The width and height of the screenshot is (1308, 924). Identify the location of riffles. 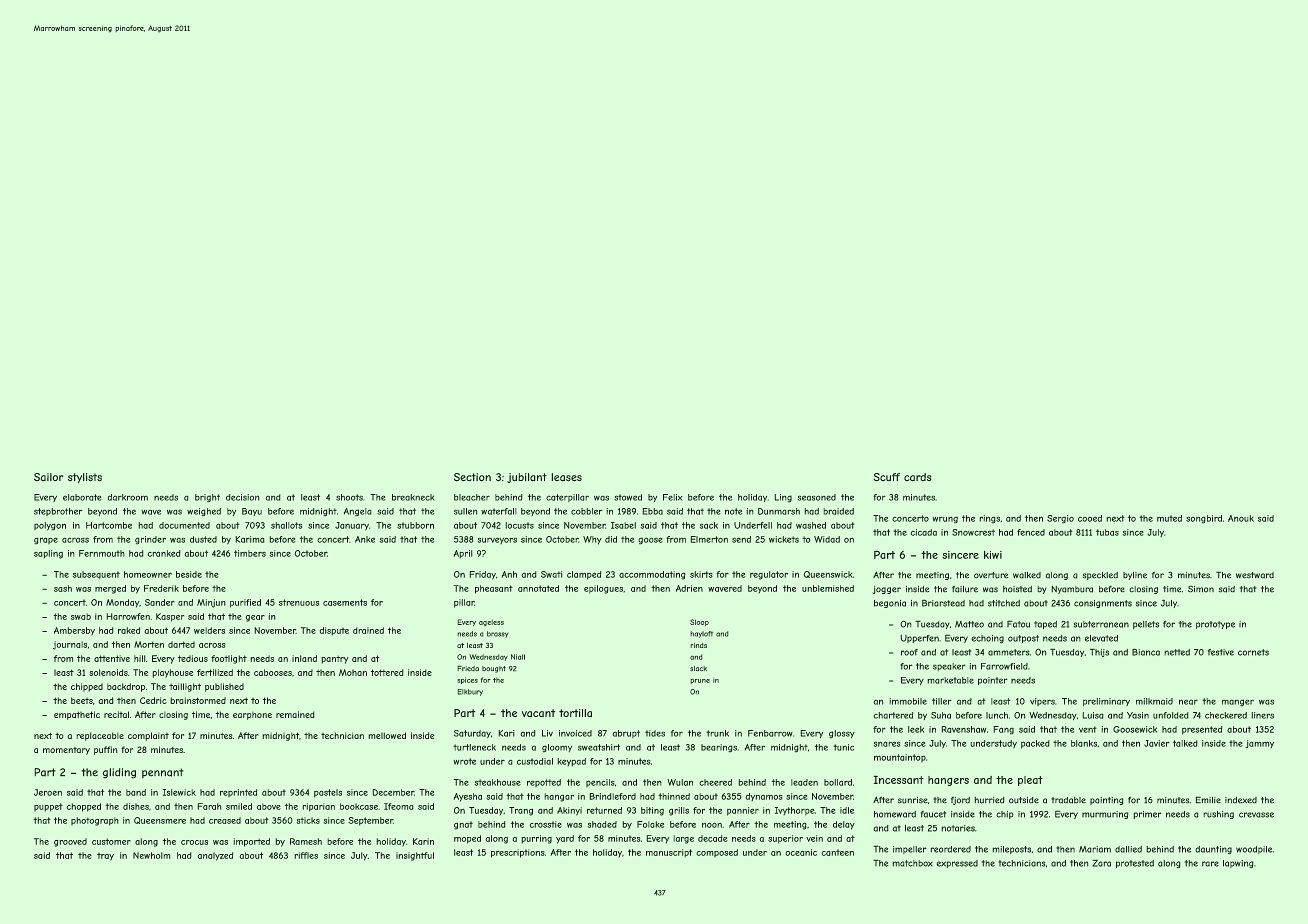
(306, 855).
